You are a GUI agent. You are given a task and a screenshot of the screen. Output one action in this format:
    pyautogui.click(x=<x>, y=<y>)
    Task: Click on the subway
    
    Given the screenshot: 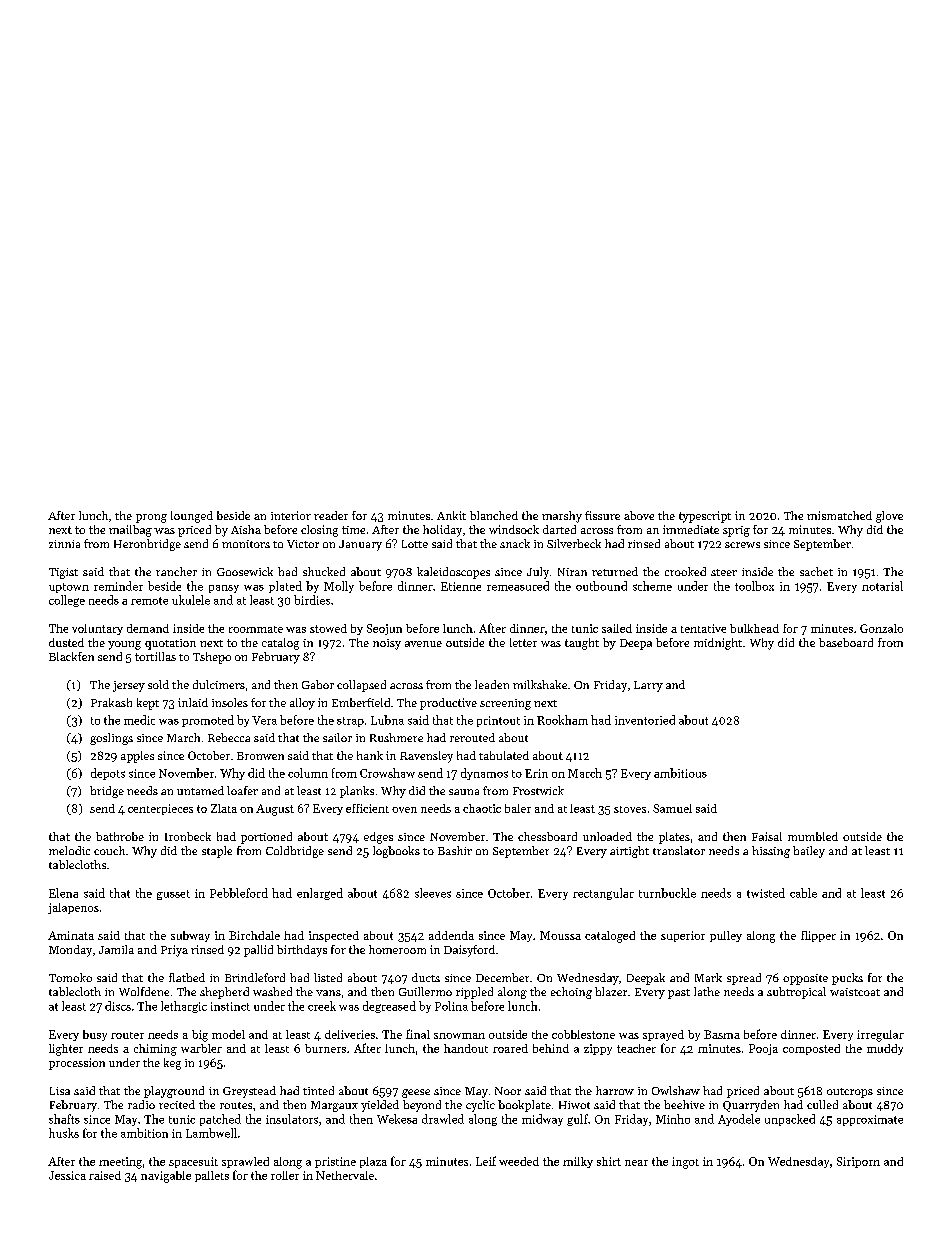 What is the action you would take?
    pyautogui.click(x=190, y=936)
